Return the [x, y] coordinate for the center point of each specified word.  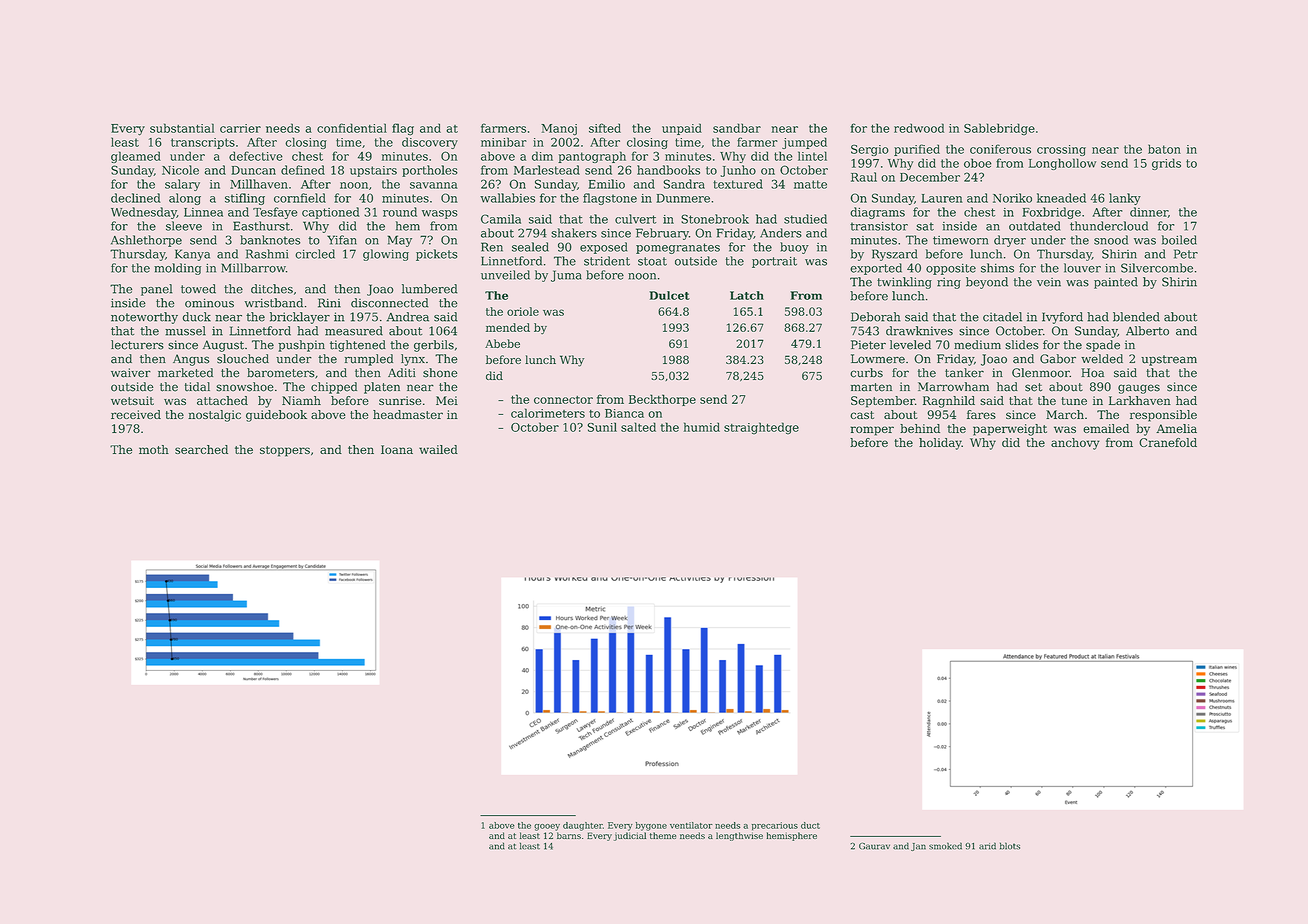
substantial [182, 128]
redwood [919, 128]
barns [569, 835]
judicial [630, 836]
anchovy [1075, 444]
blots [1010, 846]
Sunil [602, 427]
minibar [504, 142]
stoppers [285, 451]
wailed [438, 449]
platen [382, 388]
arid [987, 846]
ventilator [691, 825]
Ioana [397, 449]
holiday [940, 444]
